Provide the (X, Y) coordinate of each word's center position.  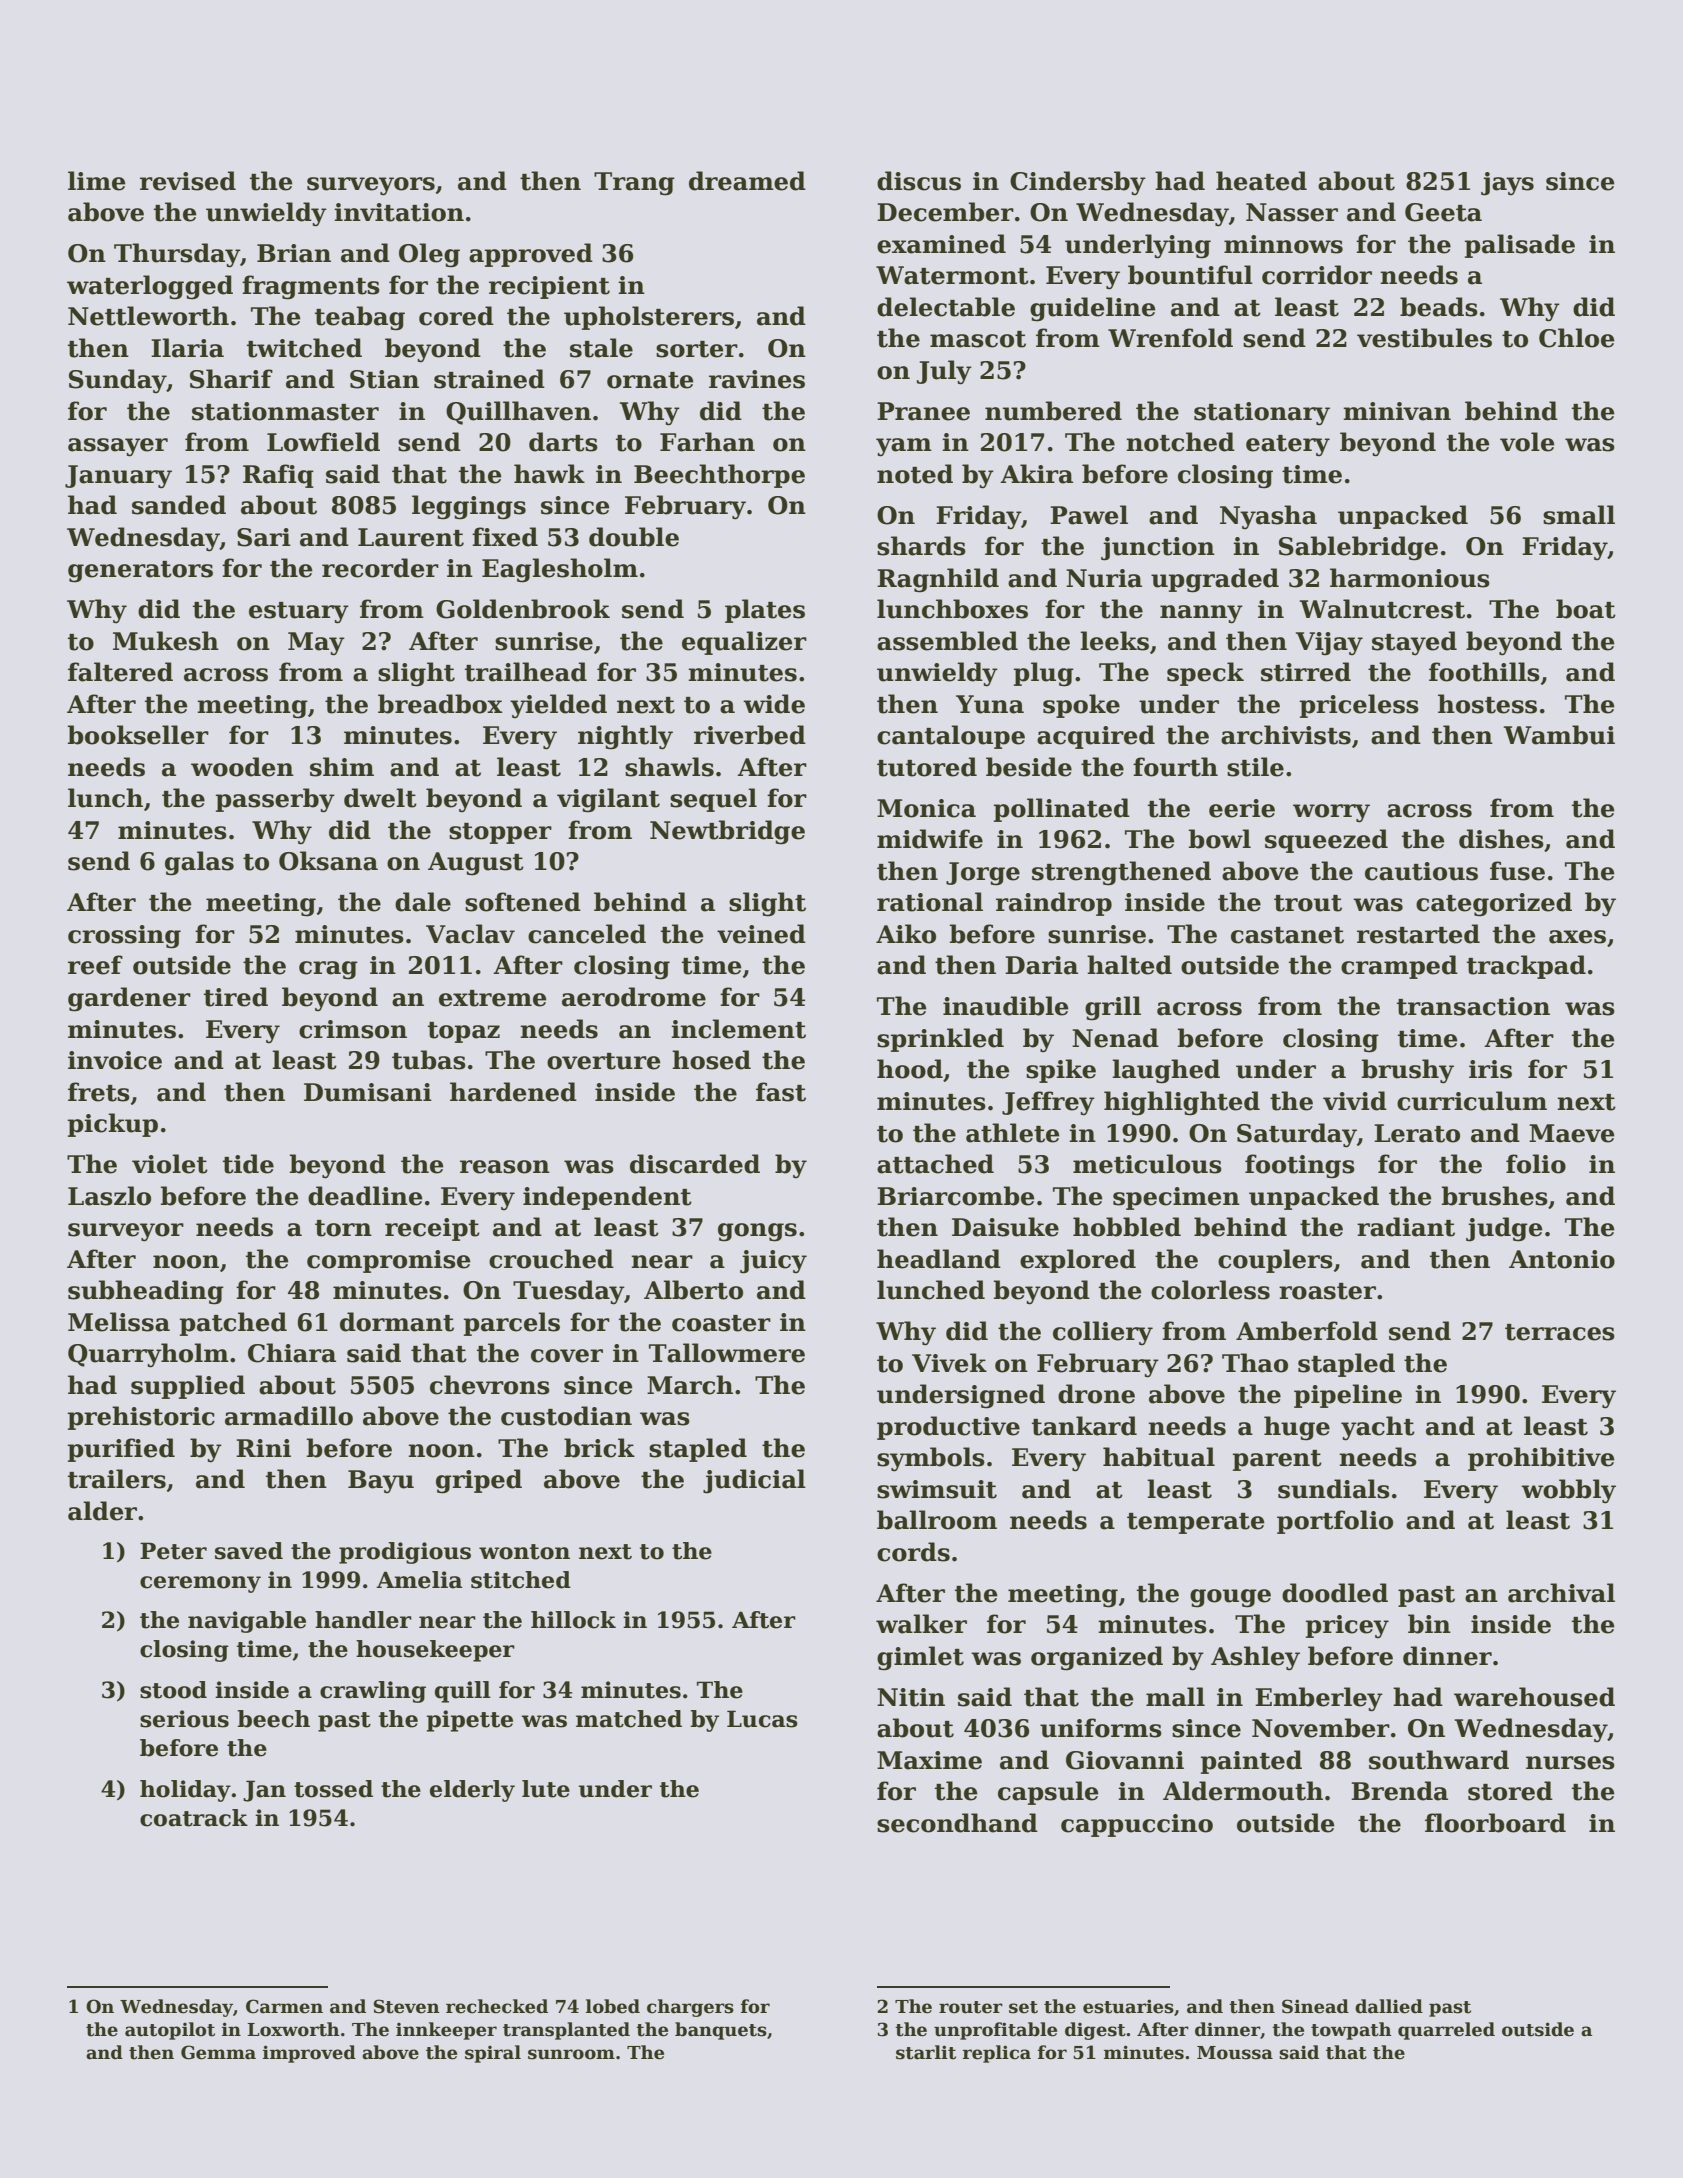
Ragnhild (938, 580)
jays (1507, 184)
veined (761, 934)
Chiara (292, 1353)
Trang (634, 184)
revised (188, 181)
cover (567, 1356)
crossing (124, 937)
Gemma (218, 2052)
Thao (1255, 1363)
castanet (1287, 935)
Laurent (411, 537)
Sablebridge (1358, 548)
